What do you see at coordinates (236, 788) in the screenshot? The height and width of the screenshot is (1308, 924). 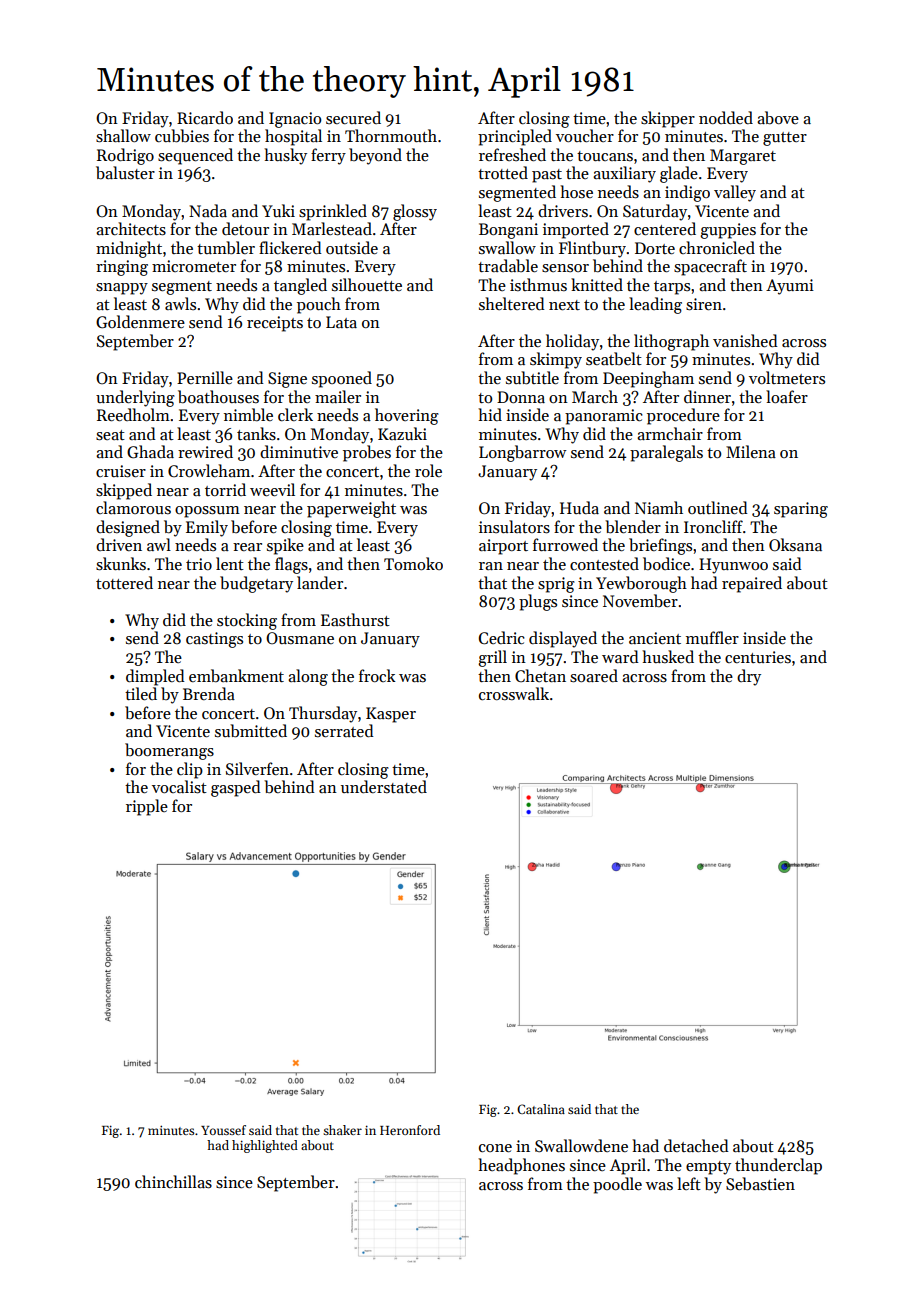 I see `gasped` at bounding box center [236, 788].
